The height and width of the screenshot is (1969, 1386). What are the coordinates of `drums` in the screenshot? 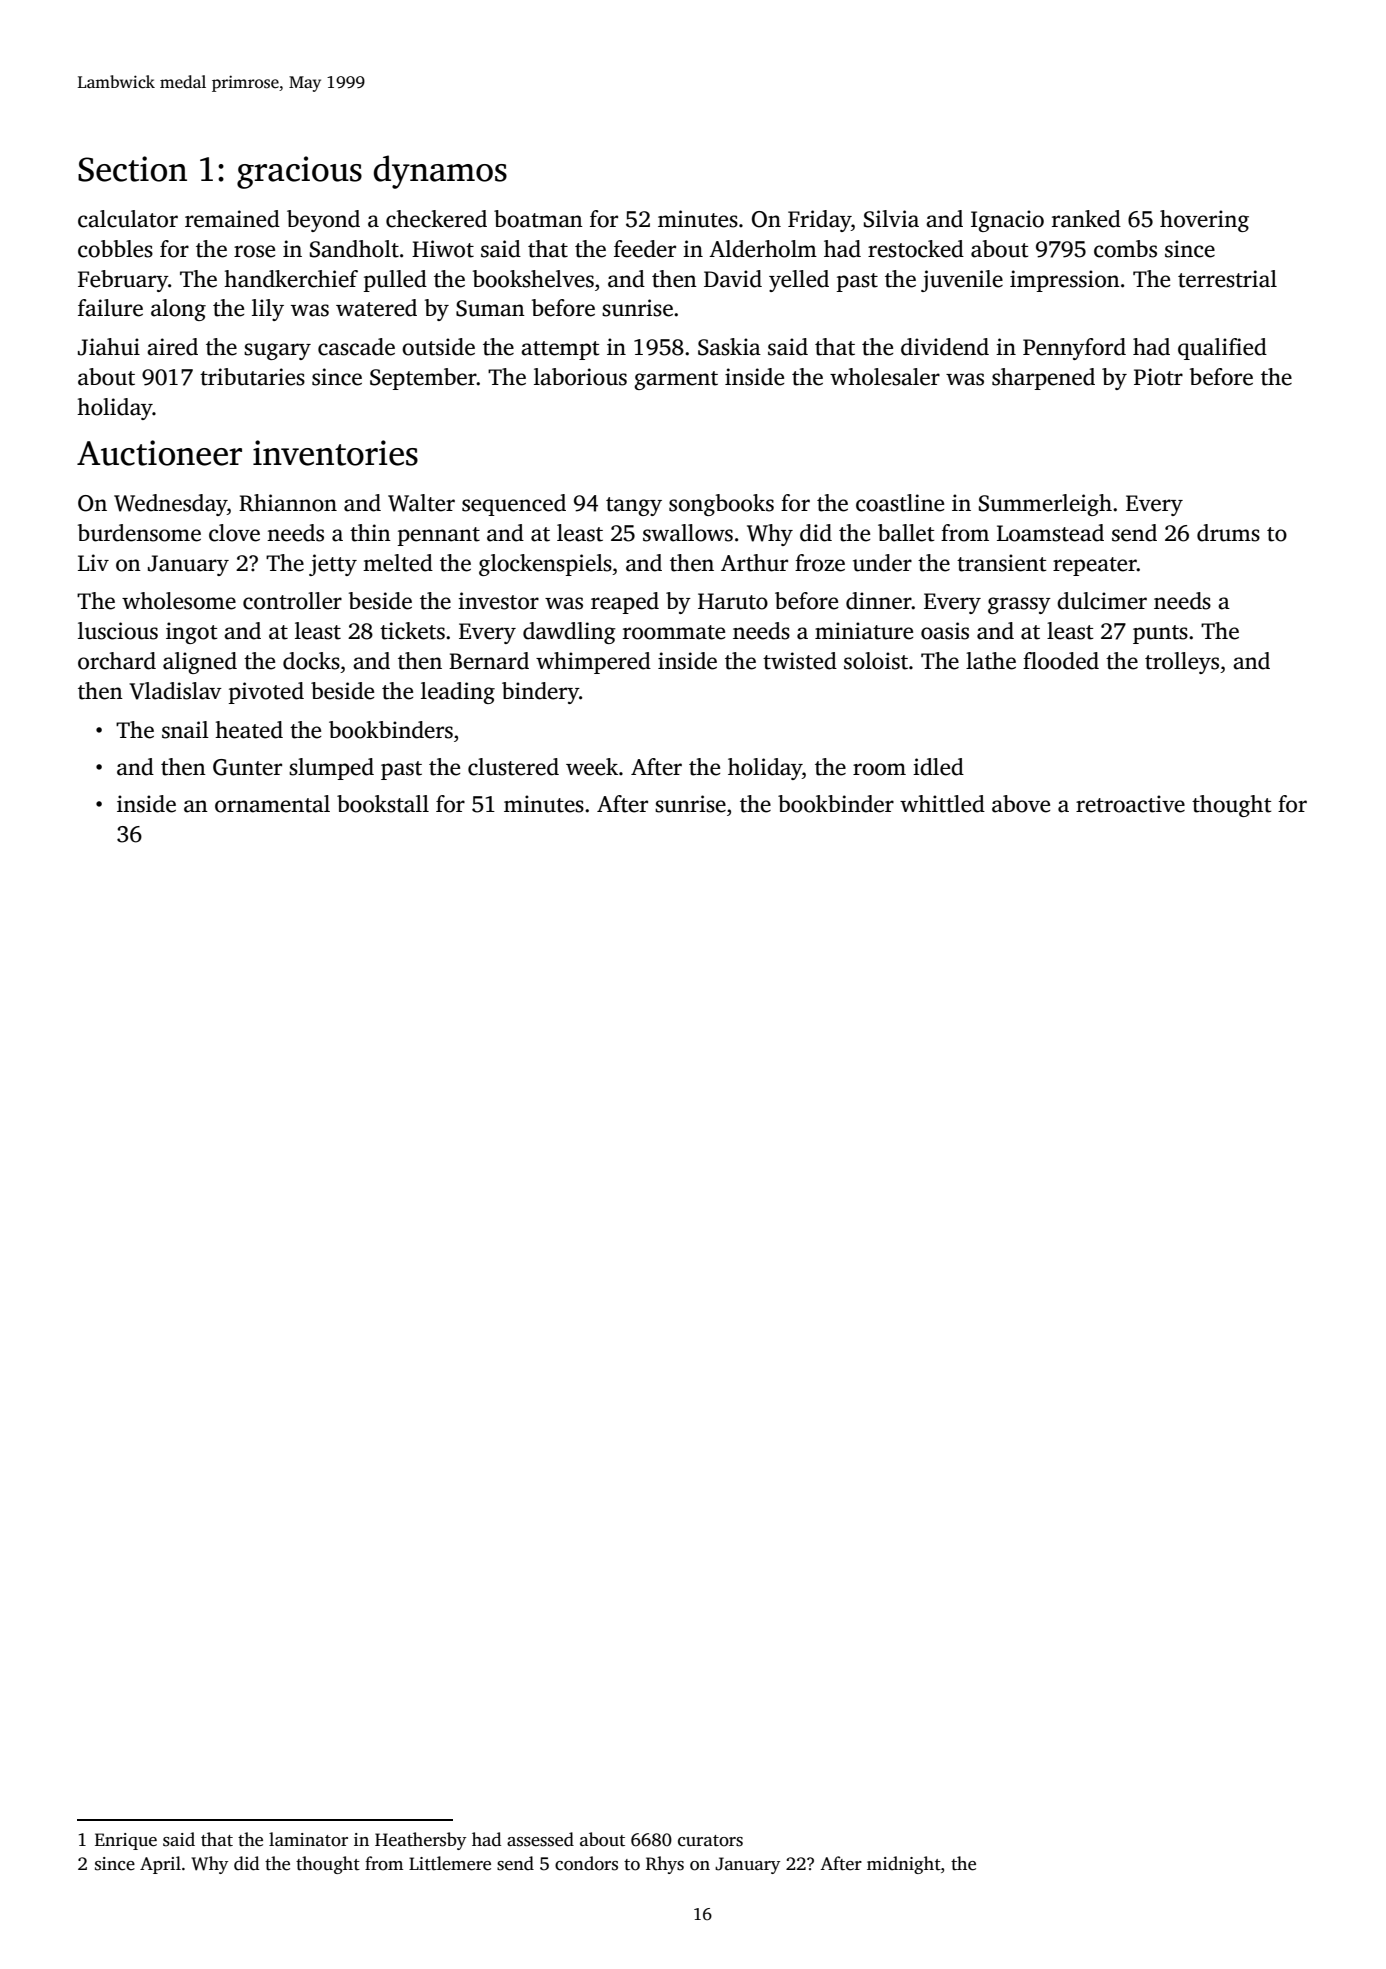 It's located at (1228, 533).
